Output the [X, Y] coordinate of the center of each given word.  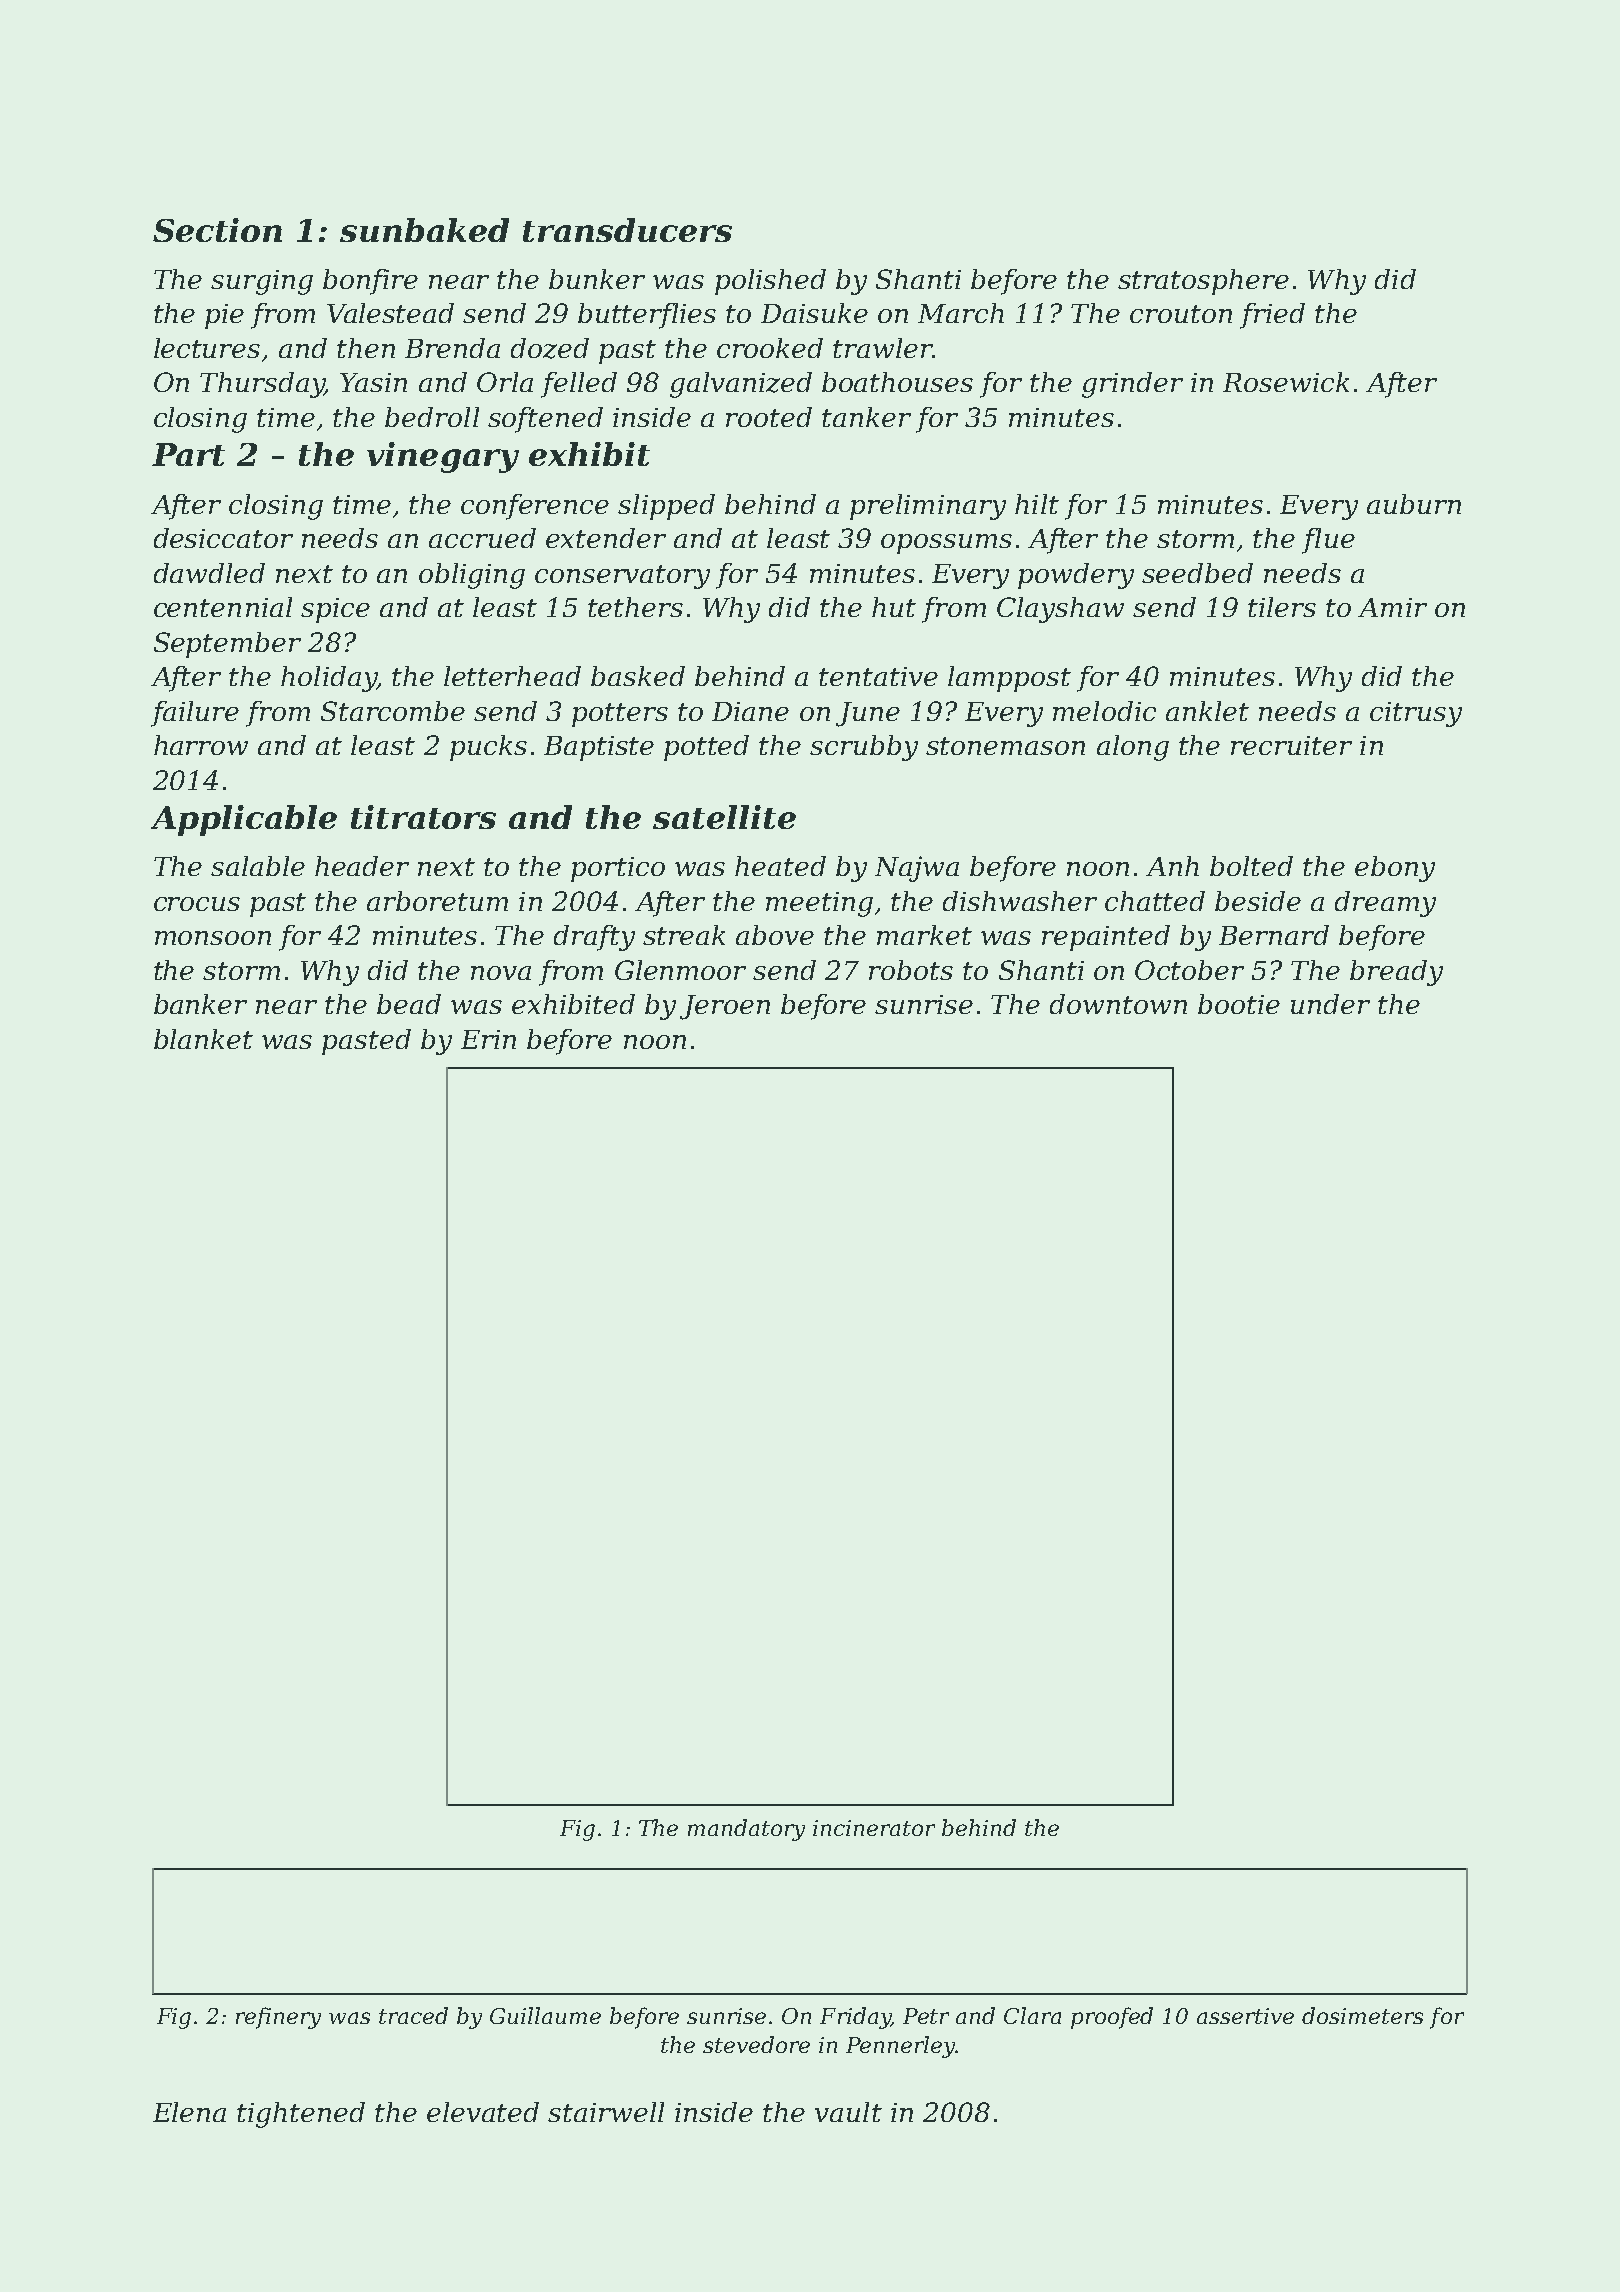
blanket [203, 1039]
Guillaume [545, 2015]
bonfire [370, 282]
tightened [301, 2115]
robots [911, 970]
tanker [866, 417]
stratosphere [1203, 282]
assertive [1245, 2016]
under [1330, 1004]
